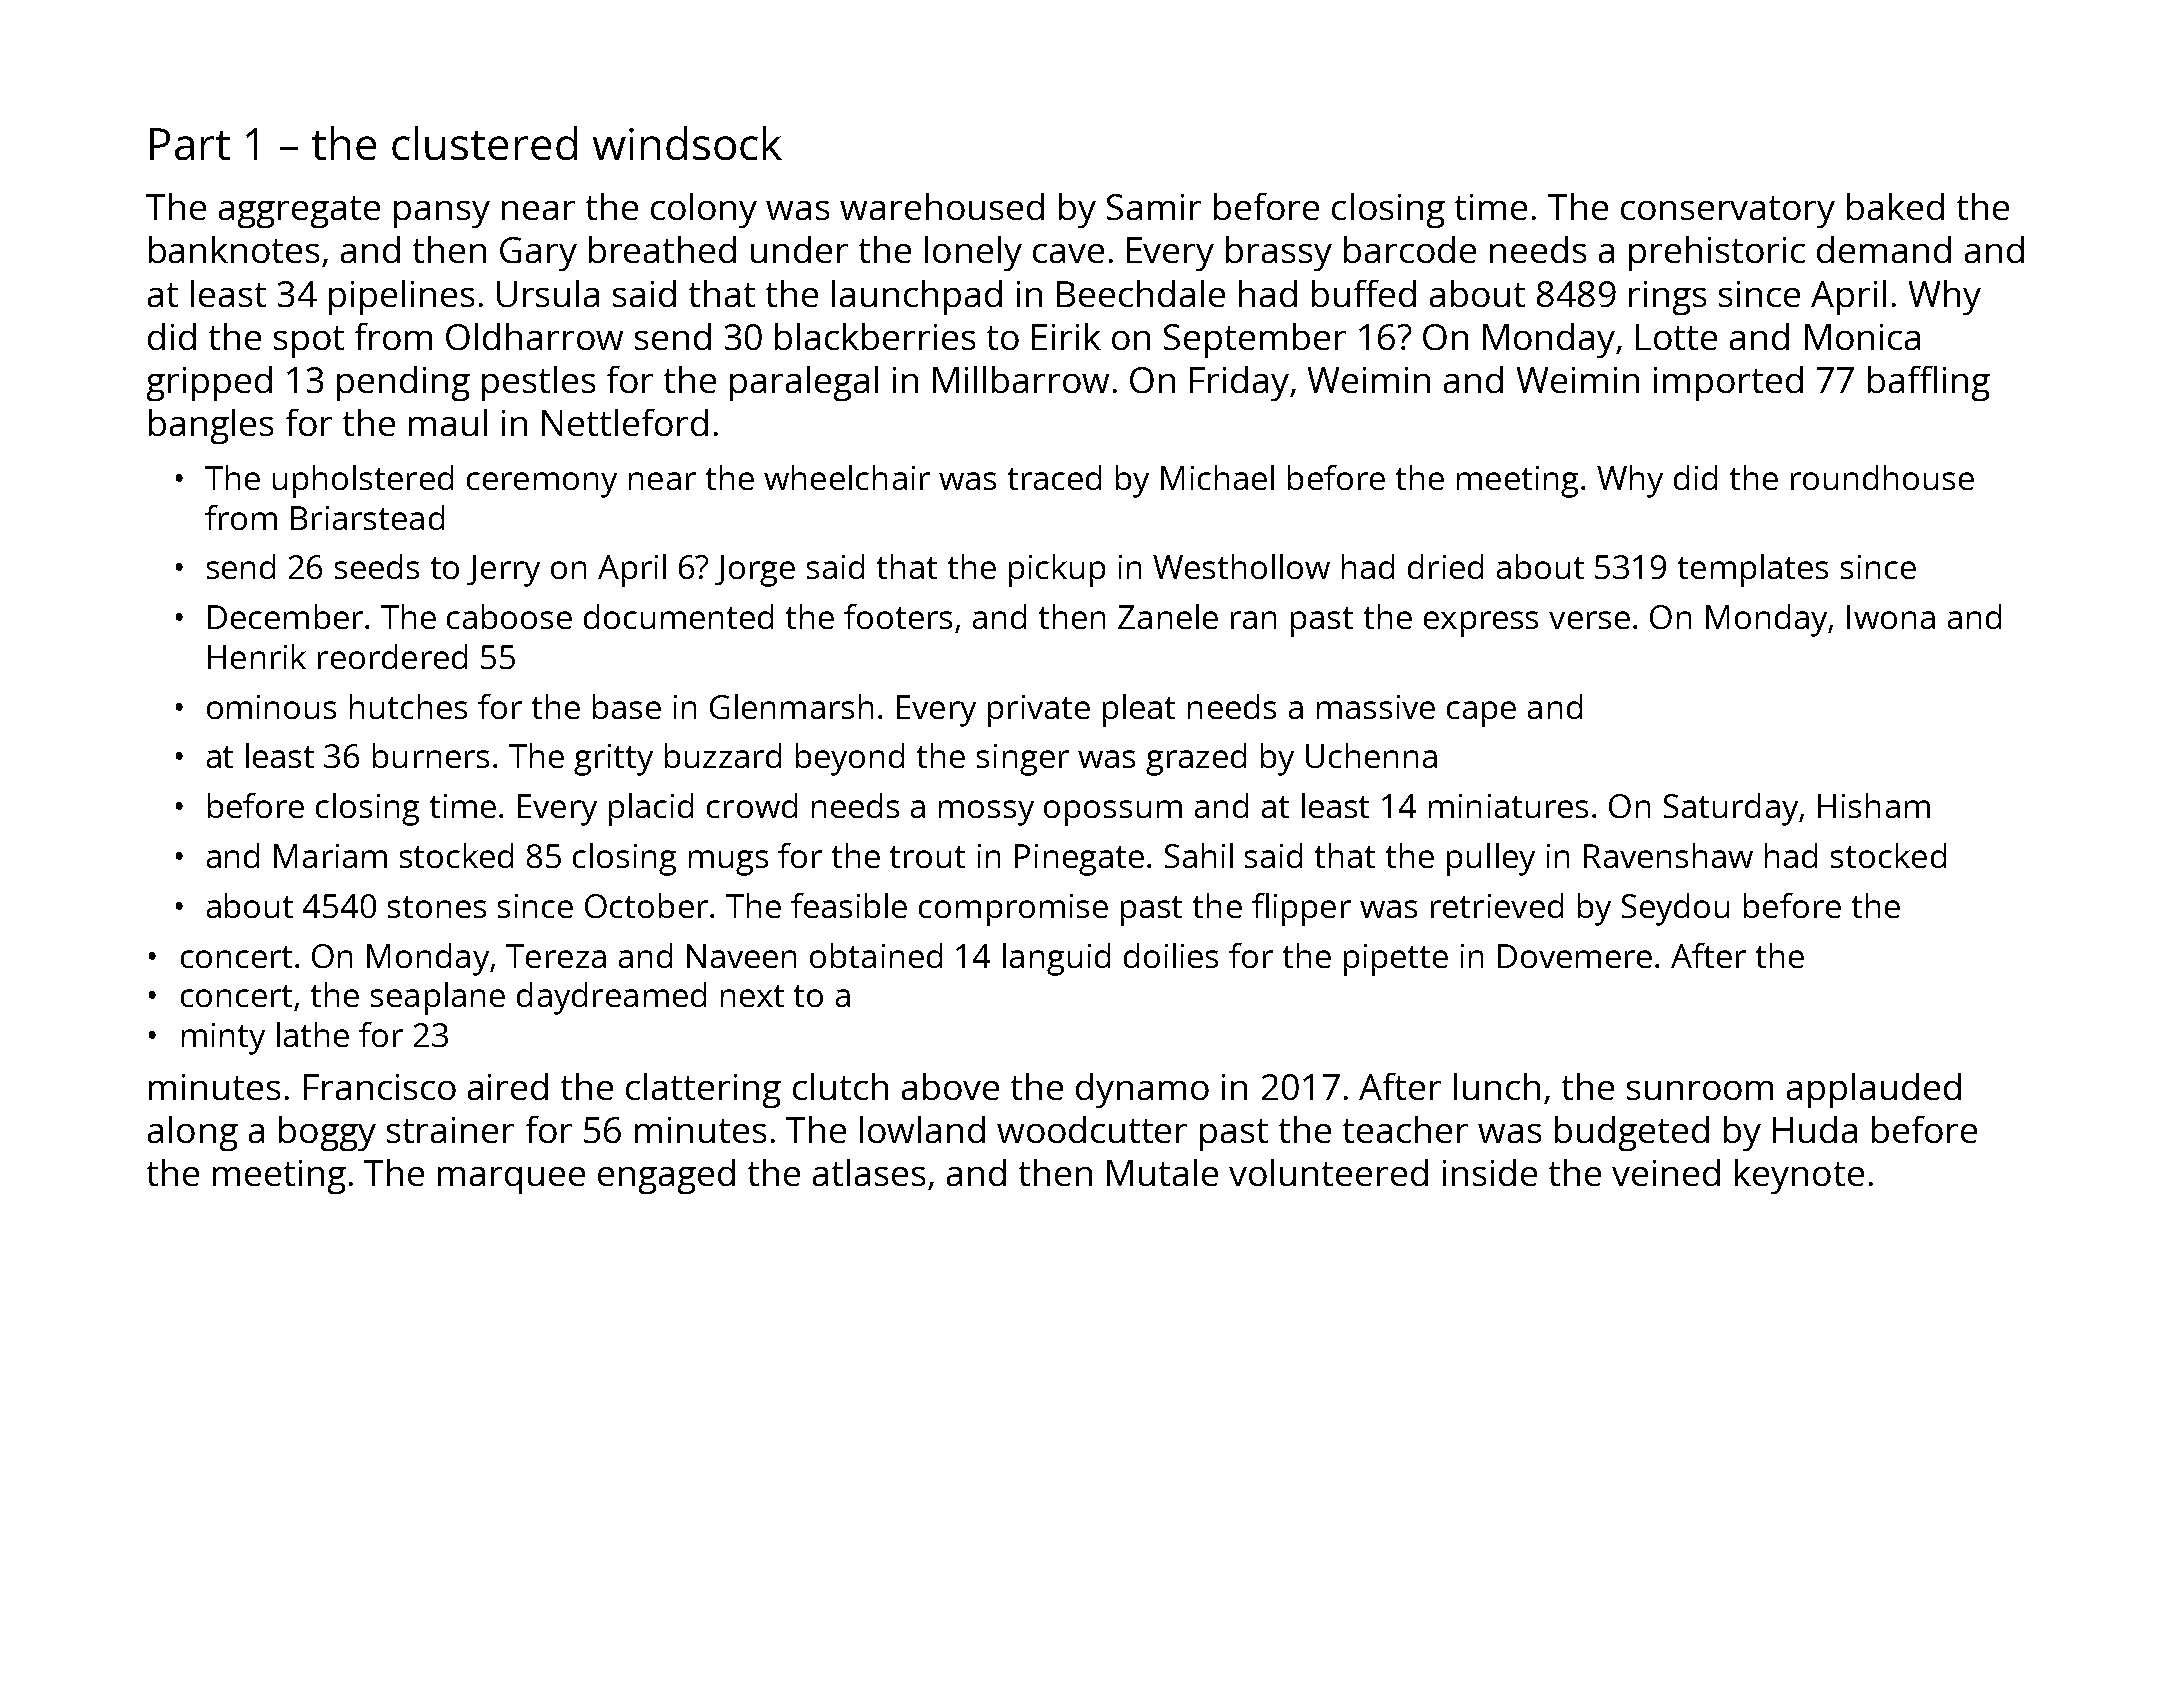 Image resolution: width=2178 pixels, height=1683 pixels. Describe the element at coordinates (850, 759) in the screenshot. I see `beyond` at that location.
